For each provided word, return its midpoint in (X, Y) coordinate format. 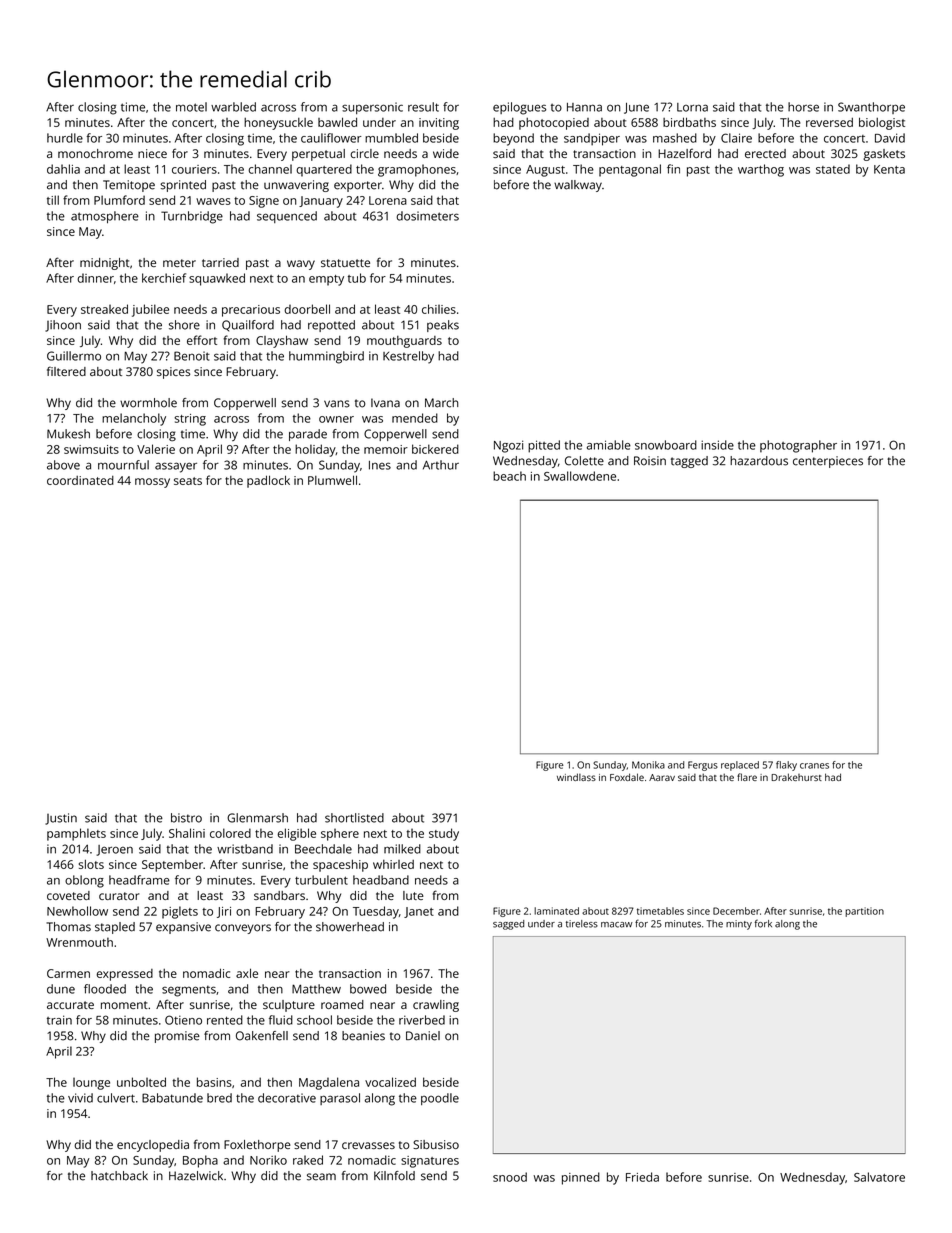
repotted (331, 326)
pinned (581, 1178)
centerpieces (828, 462)
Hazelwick (196, 1176)
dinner (95, 278)
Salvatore (879, 1177)
